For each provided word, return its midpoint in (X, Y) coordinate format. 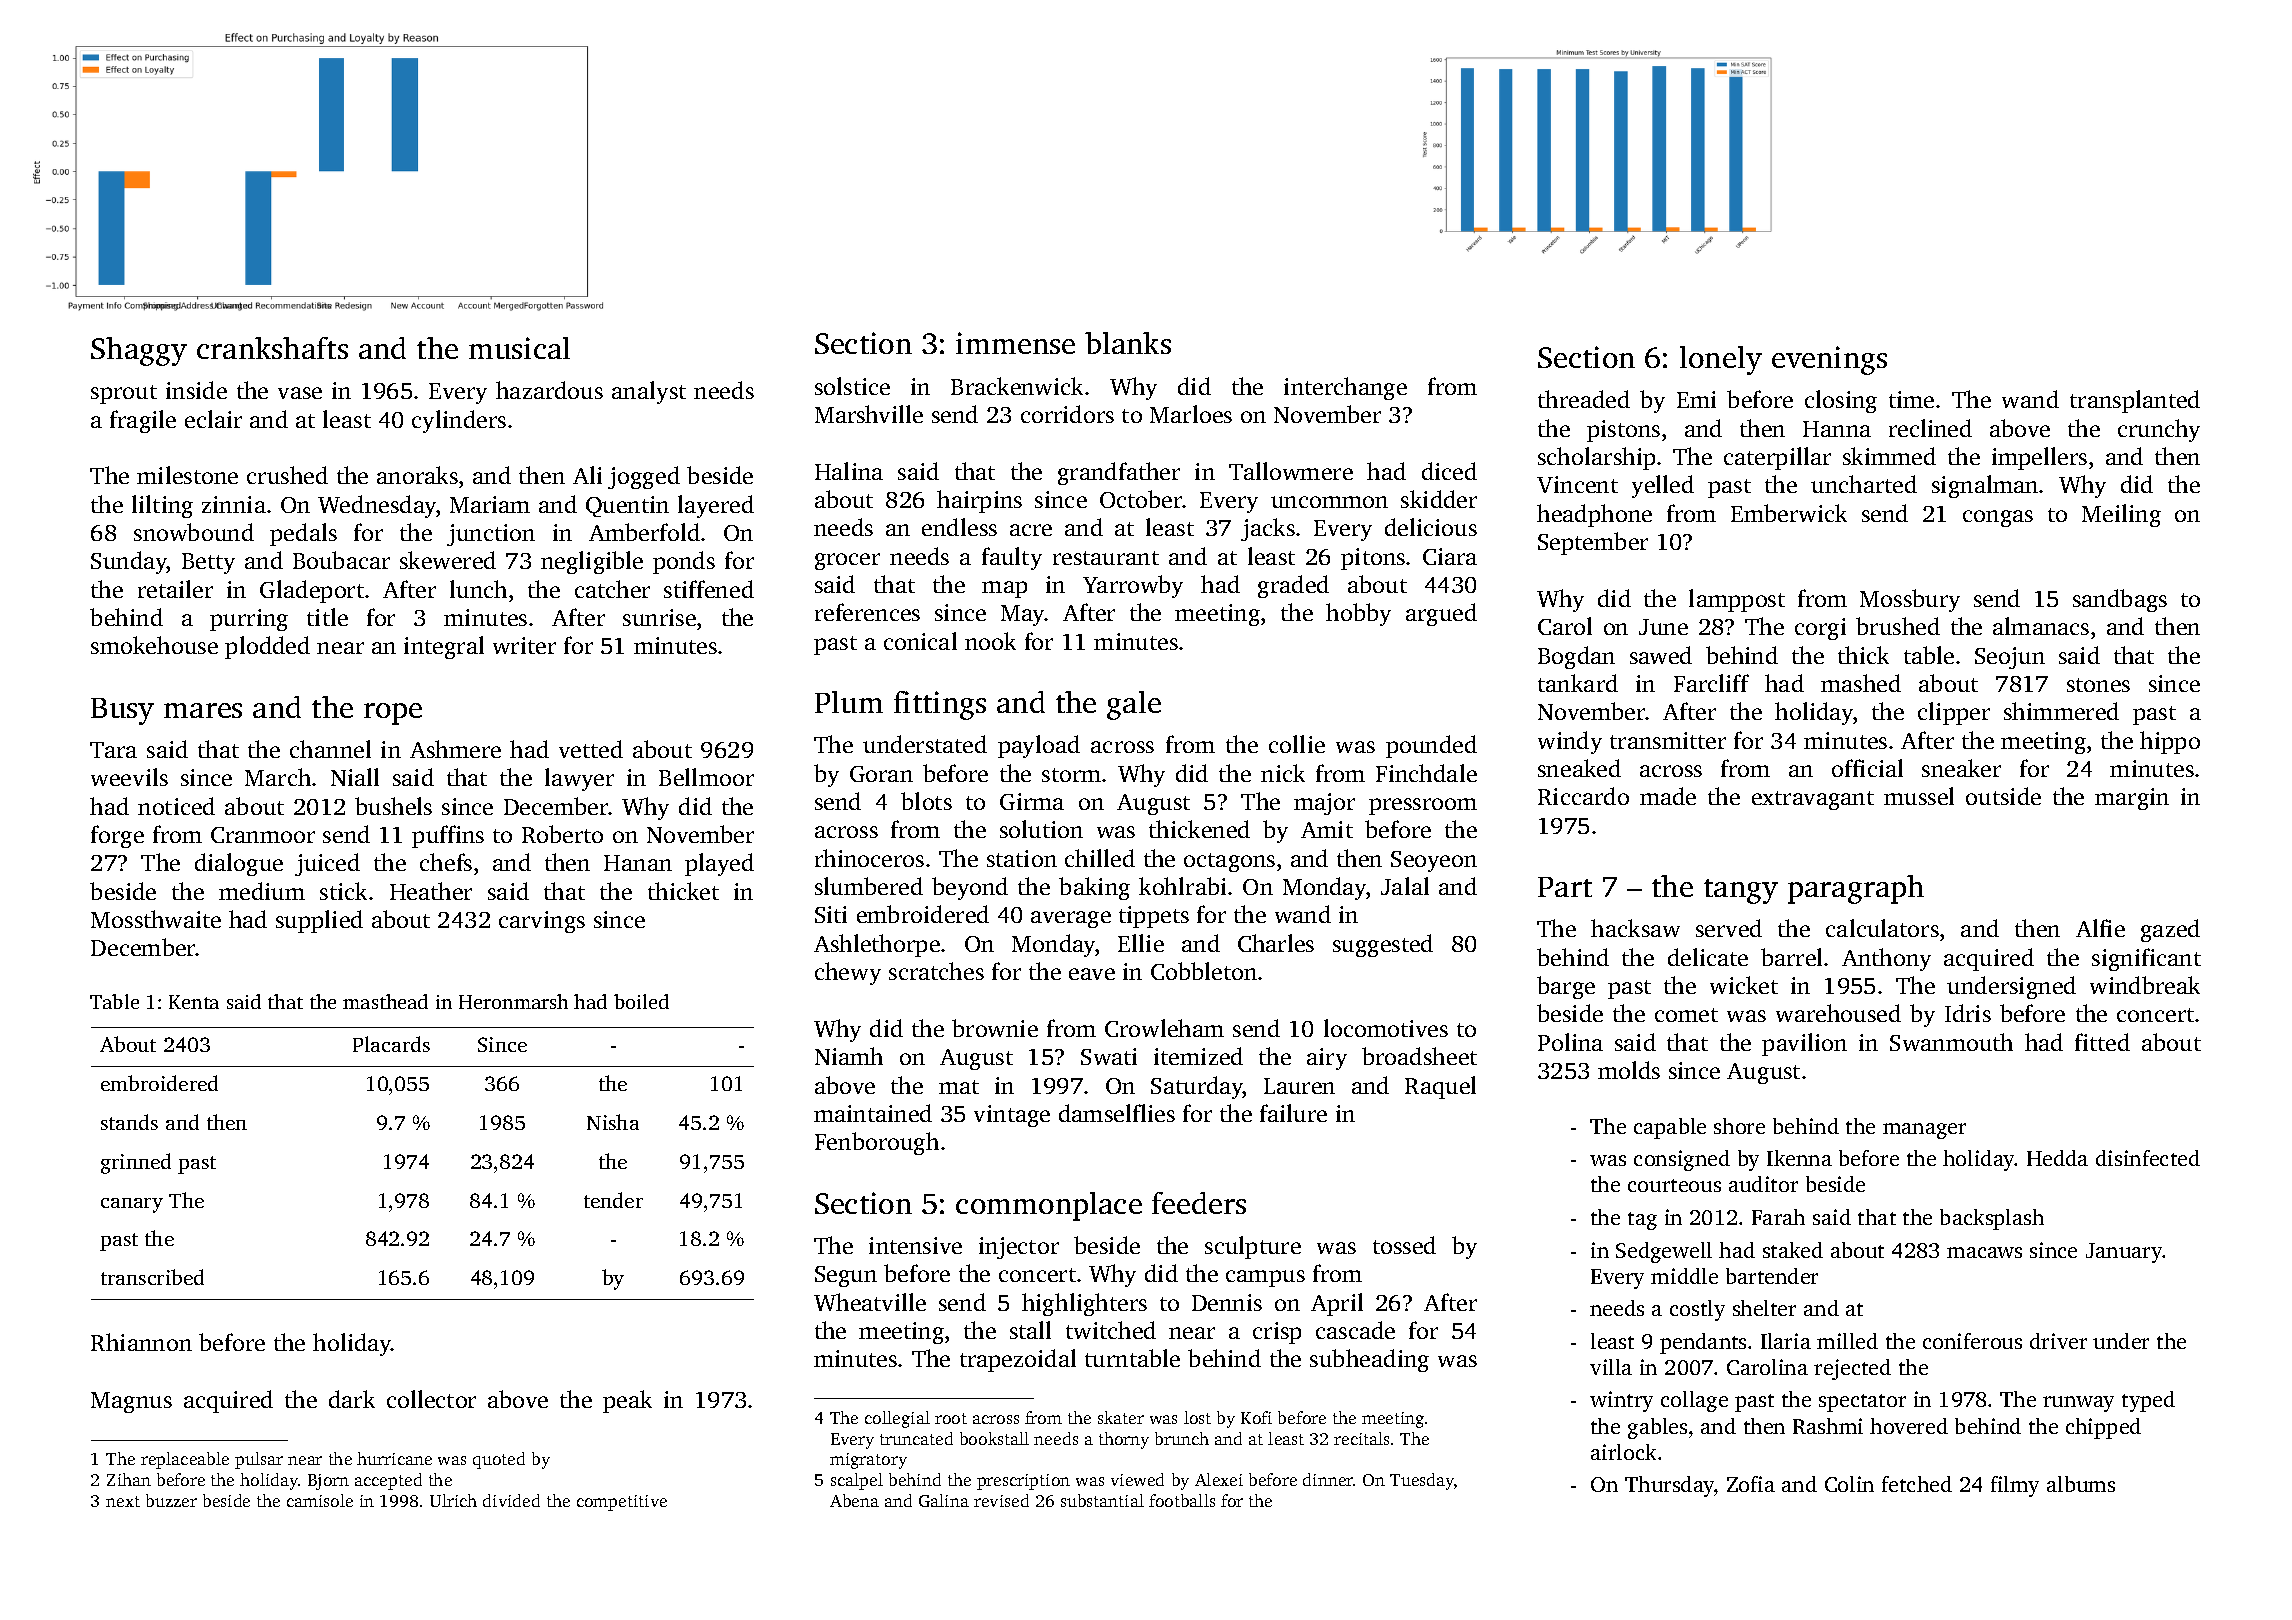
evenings (1829, 360)
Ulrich (453, 1500)
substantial (1102, 1500)
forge (117, 836)
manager (1924, 1131)
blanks (1128, 343)
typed (2148, 1401)
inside (196, 390)
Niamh (849, 1056)
